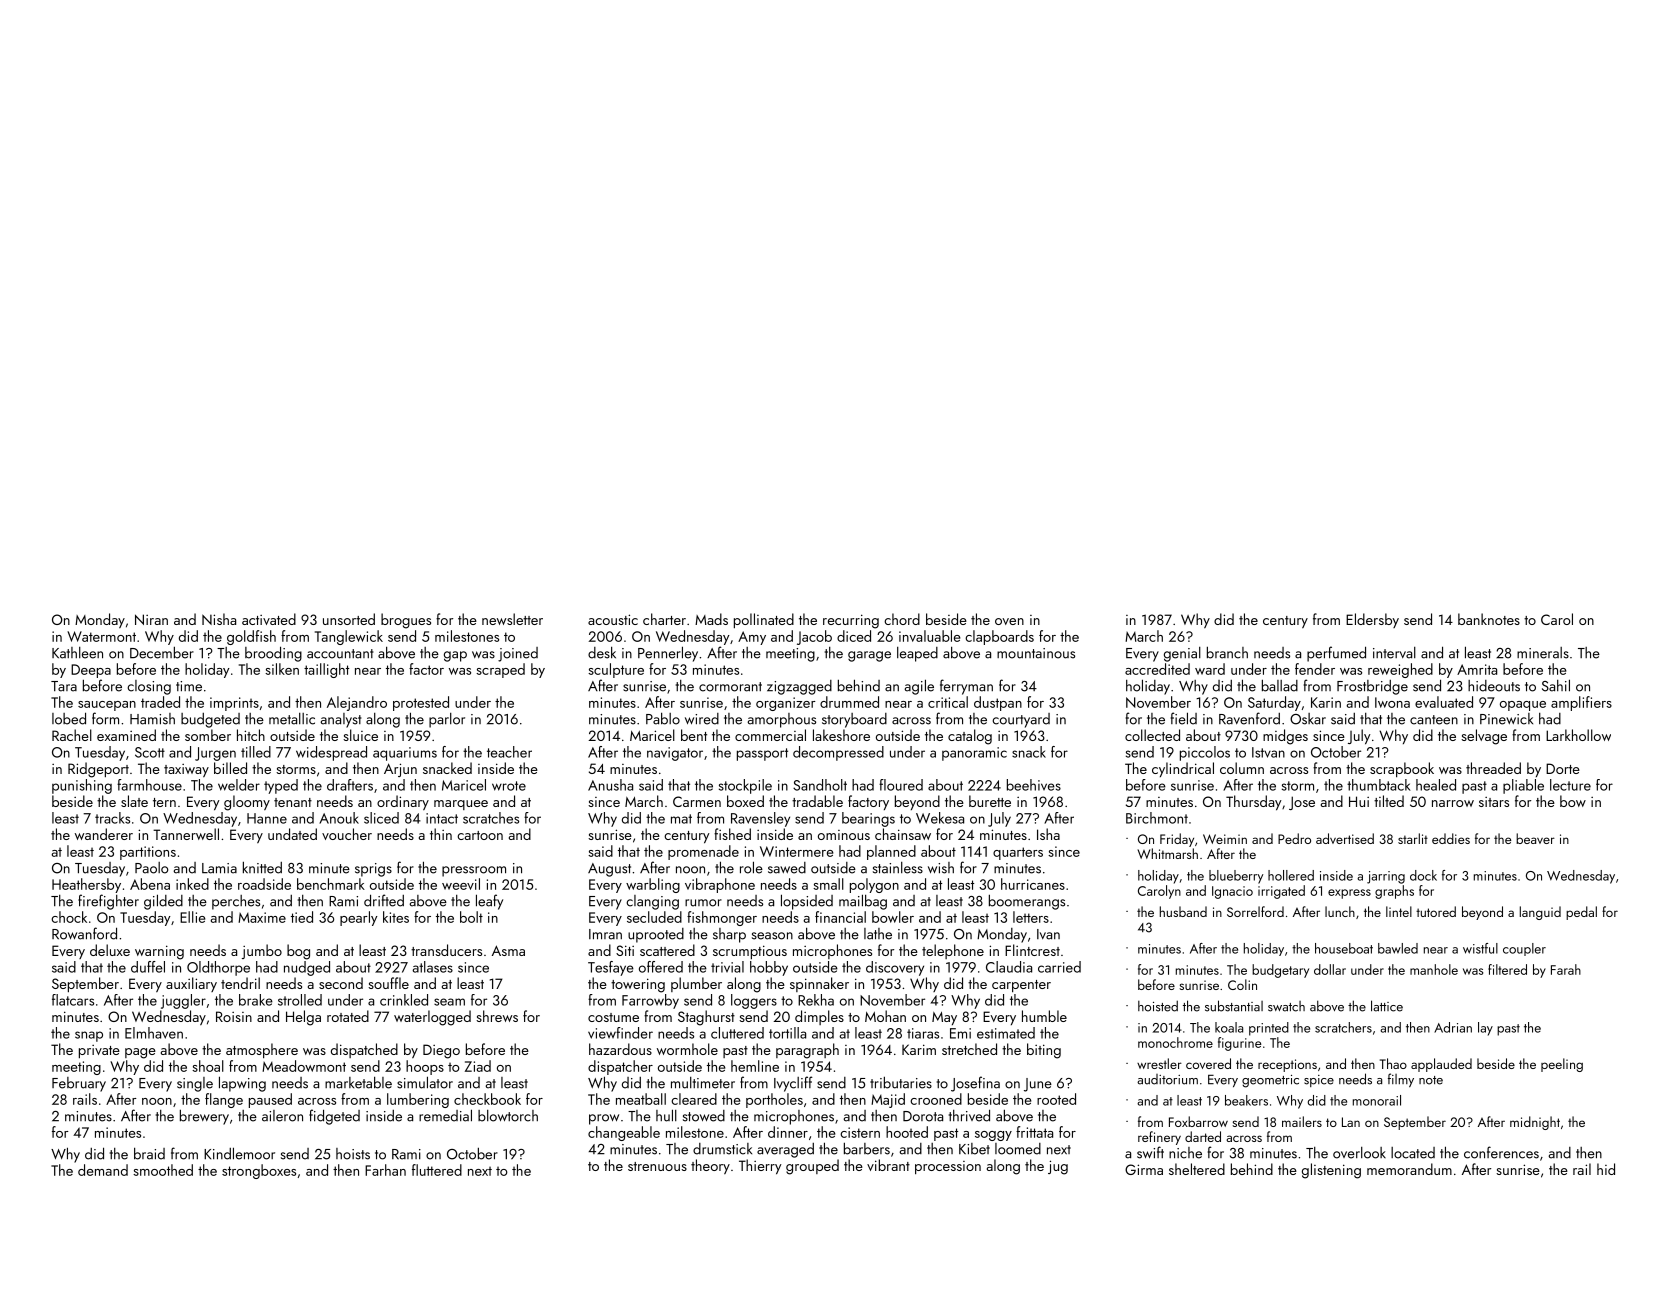 Image resolution: width=1671 pixels, height=1291 pixels. Describe the element at coordinates (247, 803) in the screenshot. I see `gloomy` at that location.
